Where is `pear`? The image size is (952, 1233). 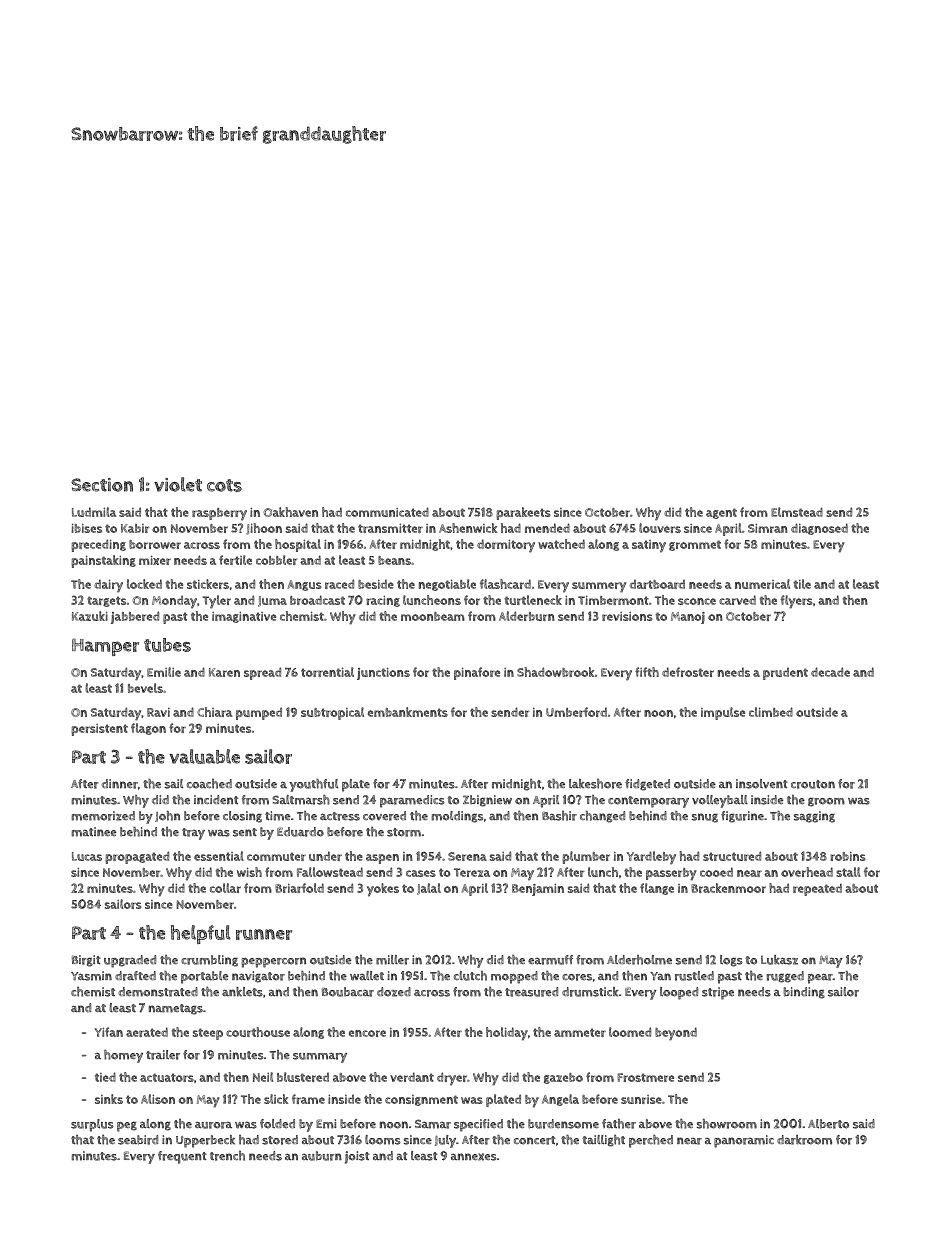
pear is located at coordinates (820, 978).
